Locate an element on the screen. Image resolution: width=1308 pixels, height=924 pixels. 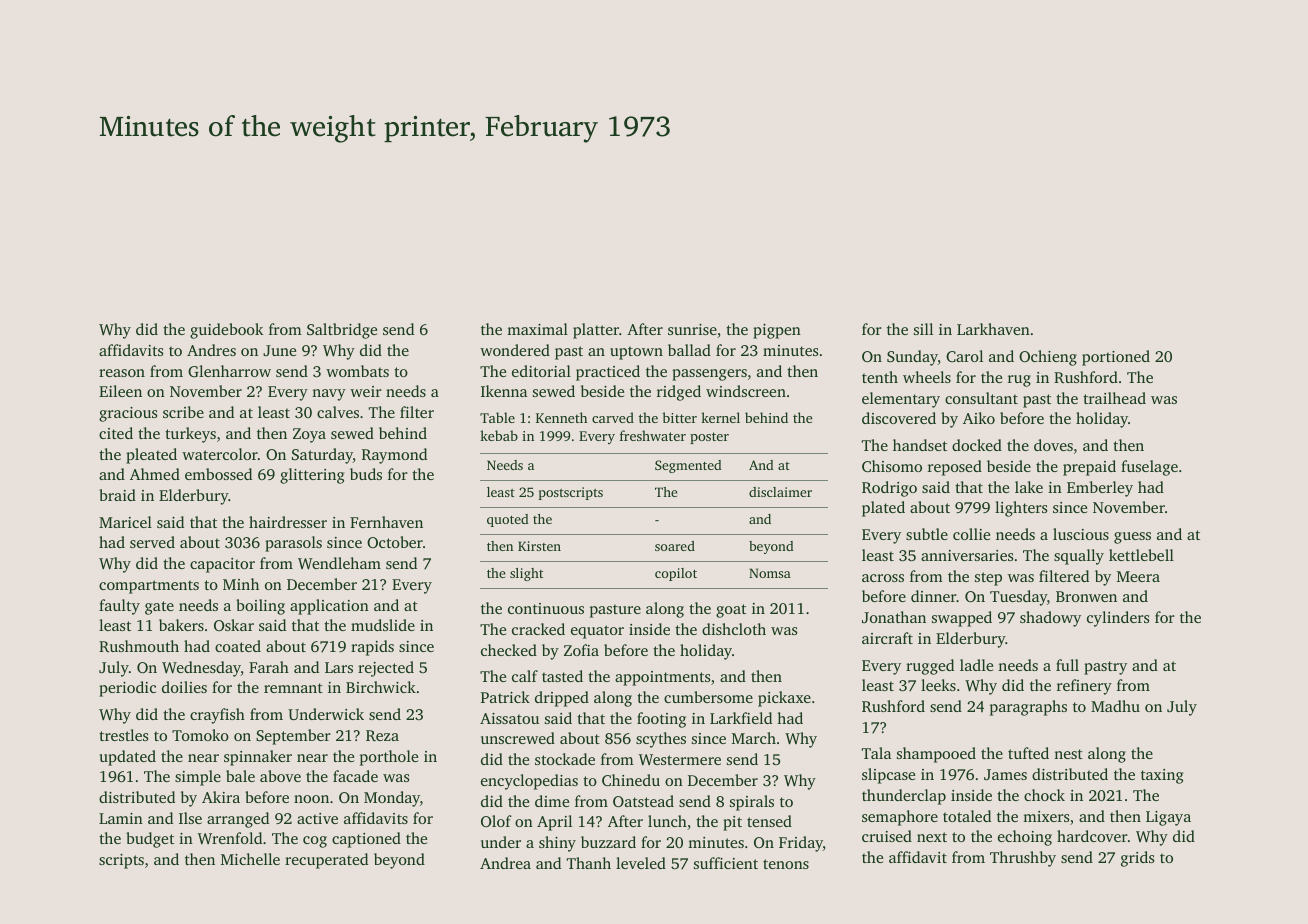
sufficient is located at coordinates (726, 863).
